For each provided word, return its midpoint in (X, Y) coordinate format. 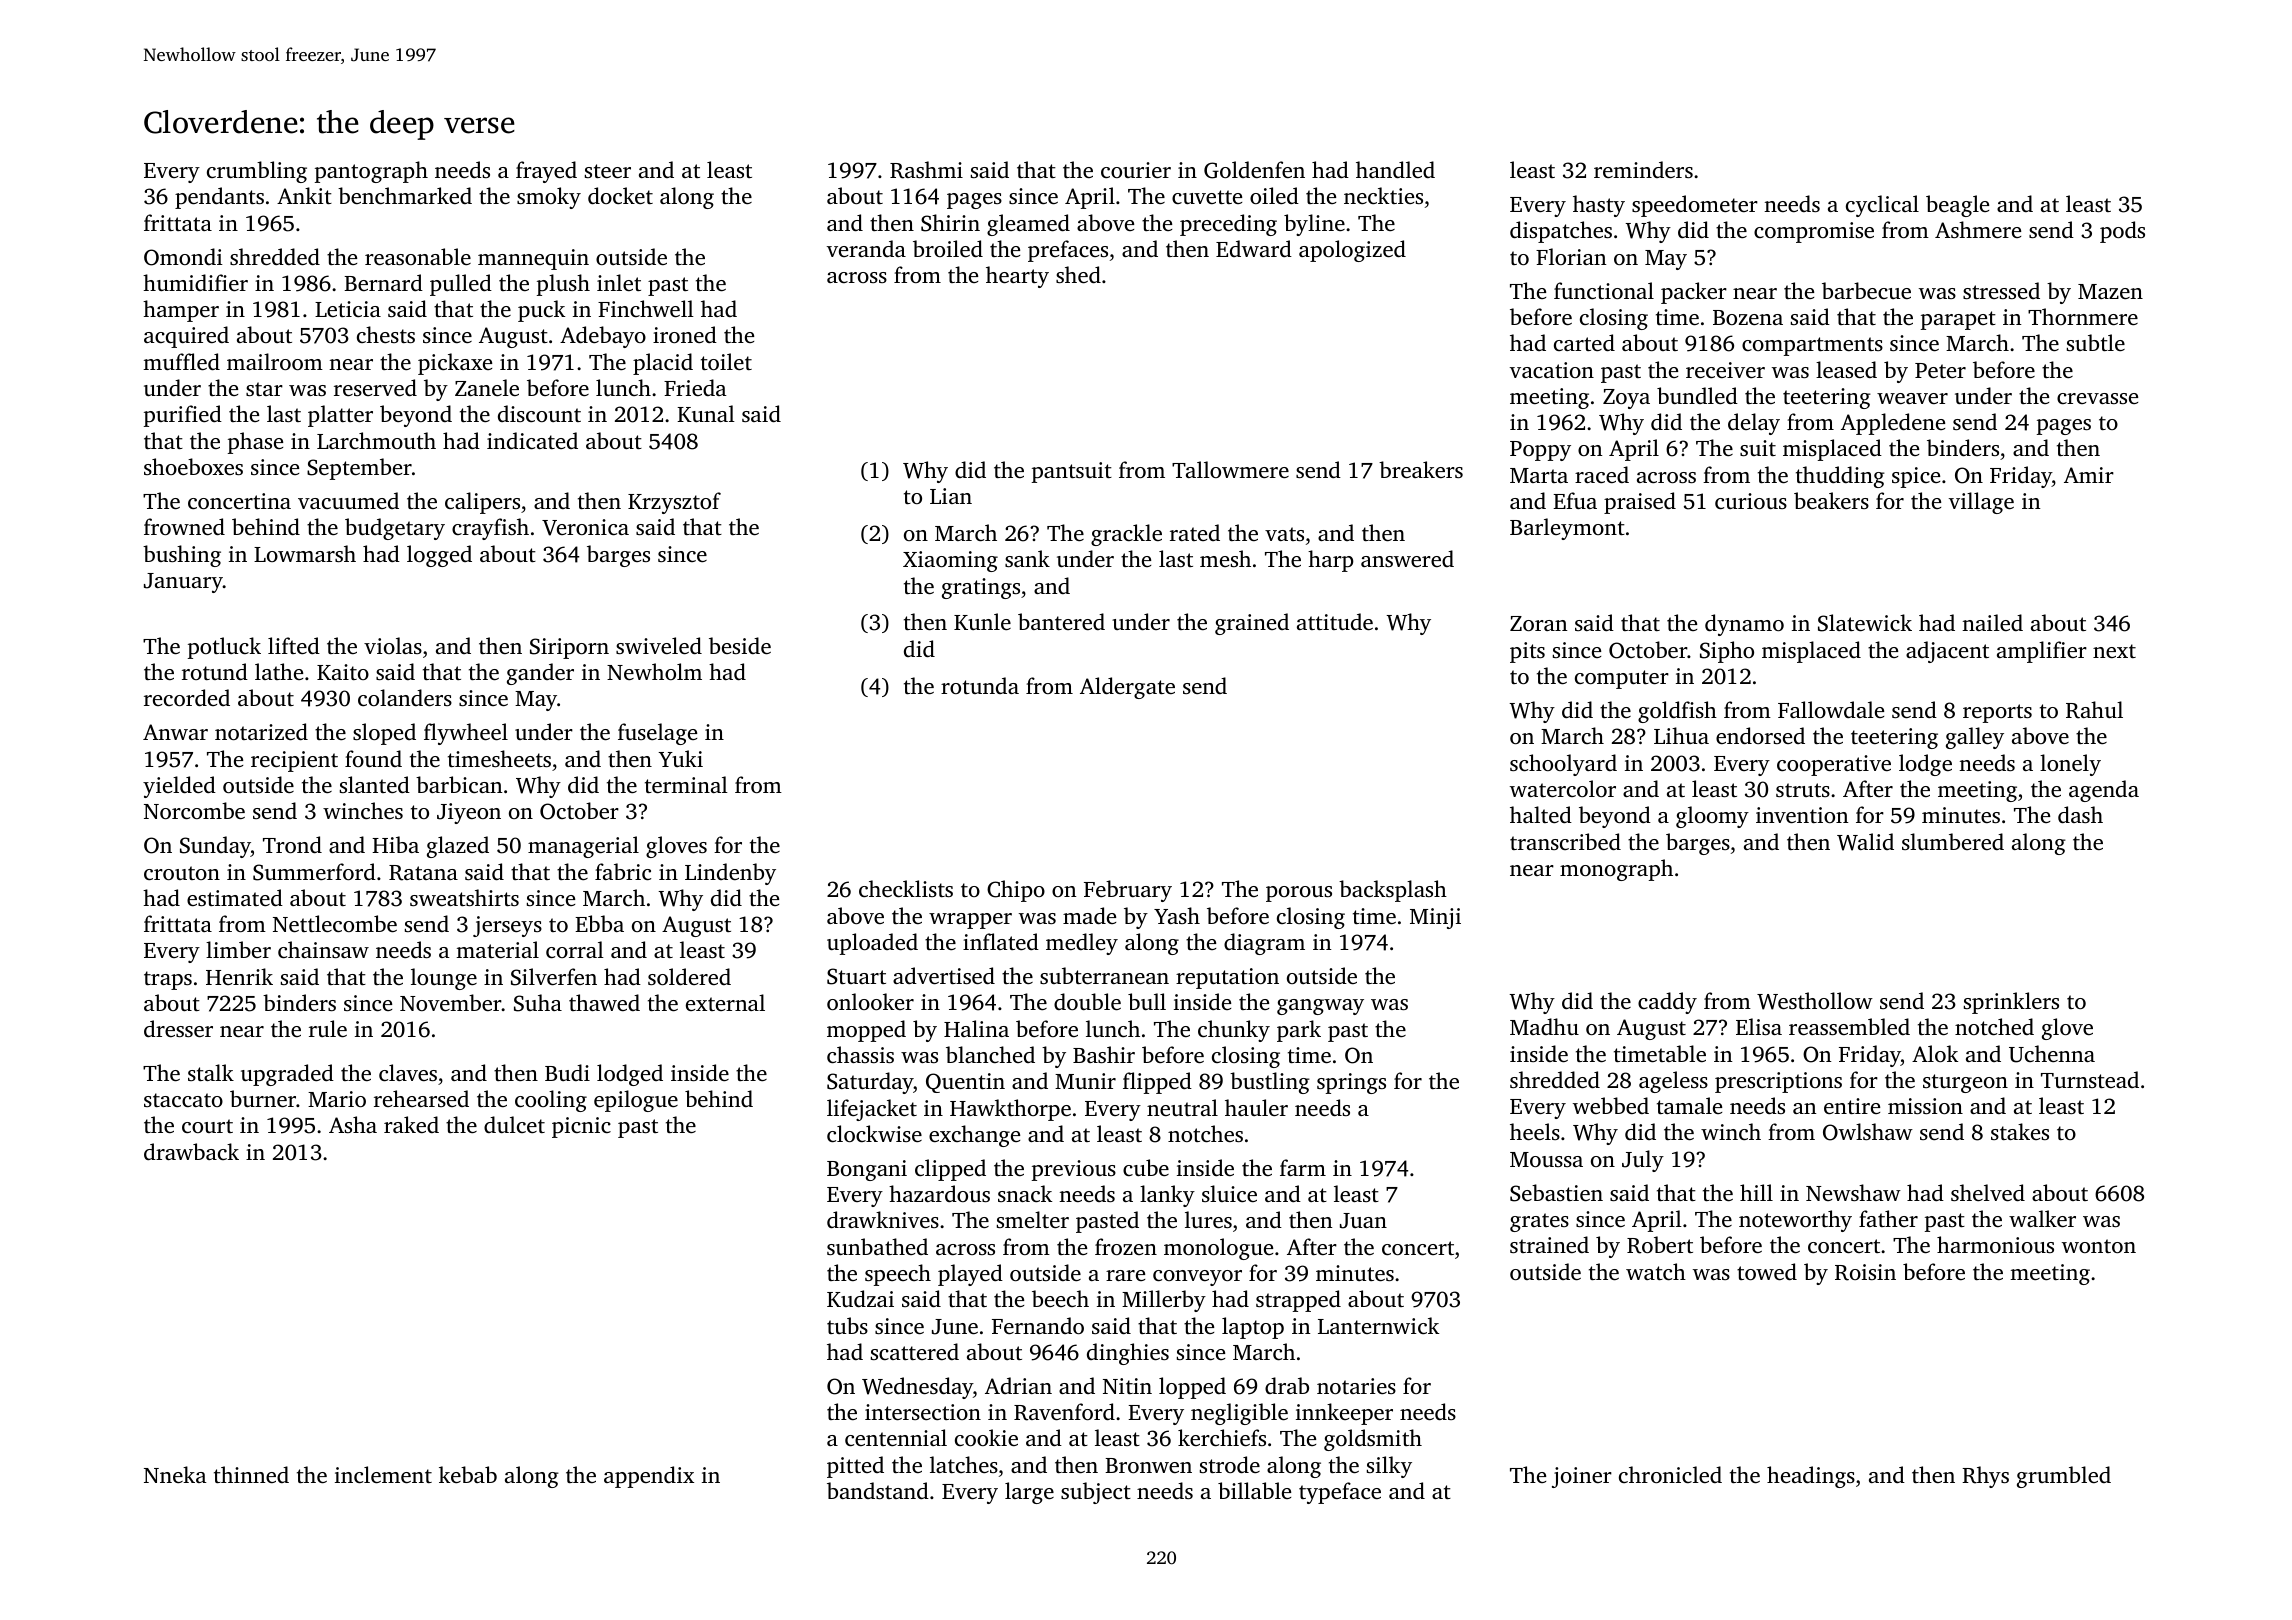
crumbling (257, 172)
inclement (383, 1474)
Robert (1660, 1245)
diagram (1264, 944)
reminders (1643, 169)
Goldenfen (1254, 170)
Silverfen (554, 977)
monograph (1616, 870)
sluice (1229, 1193)
